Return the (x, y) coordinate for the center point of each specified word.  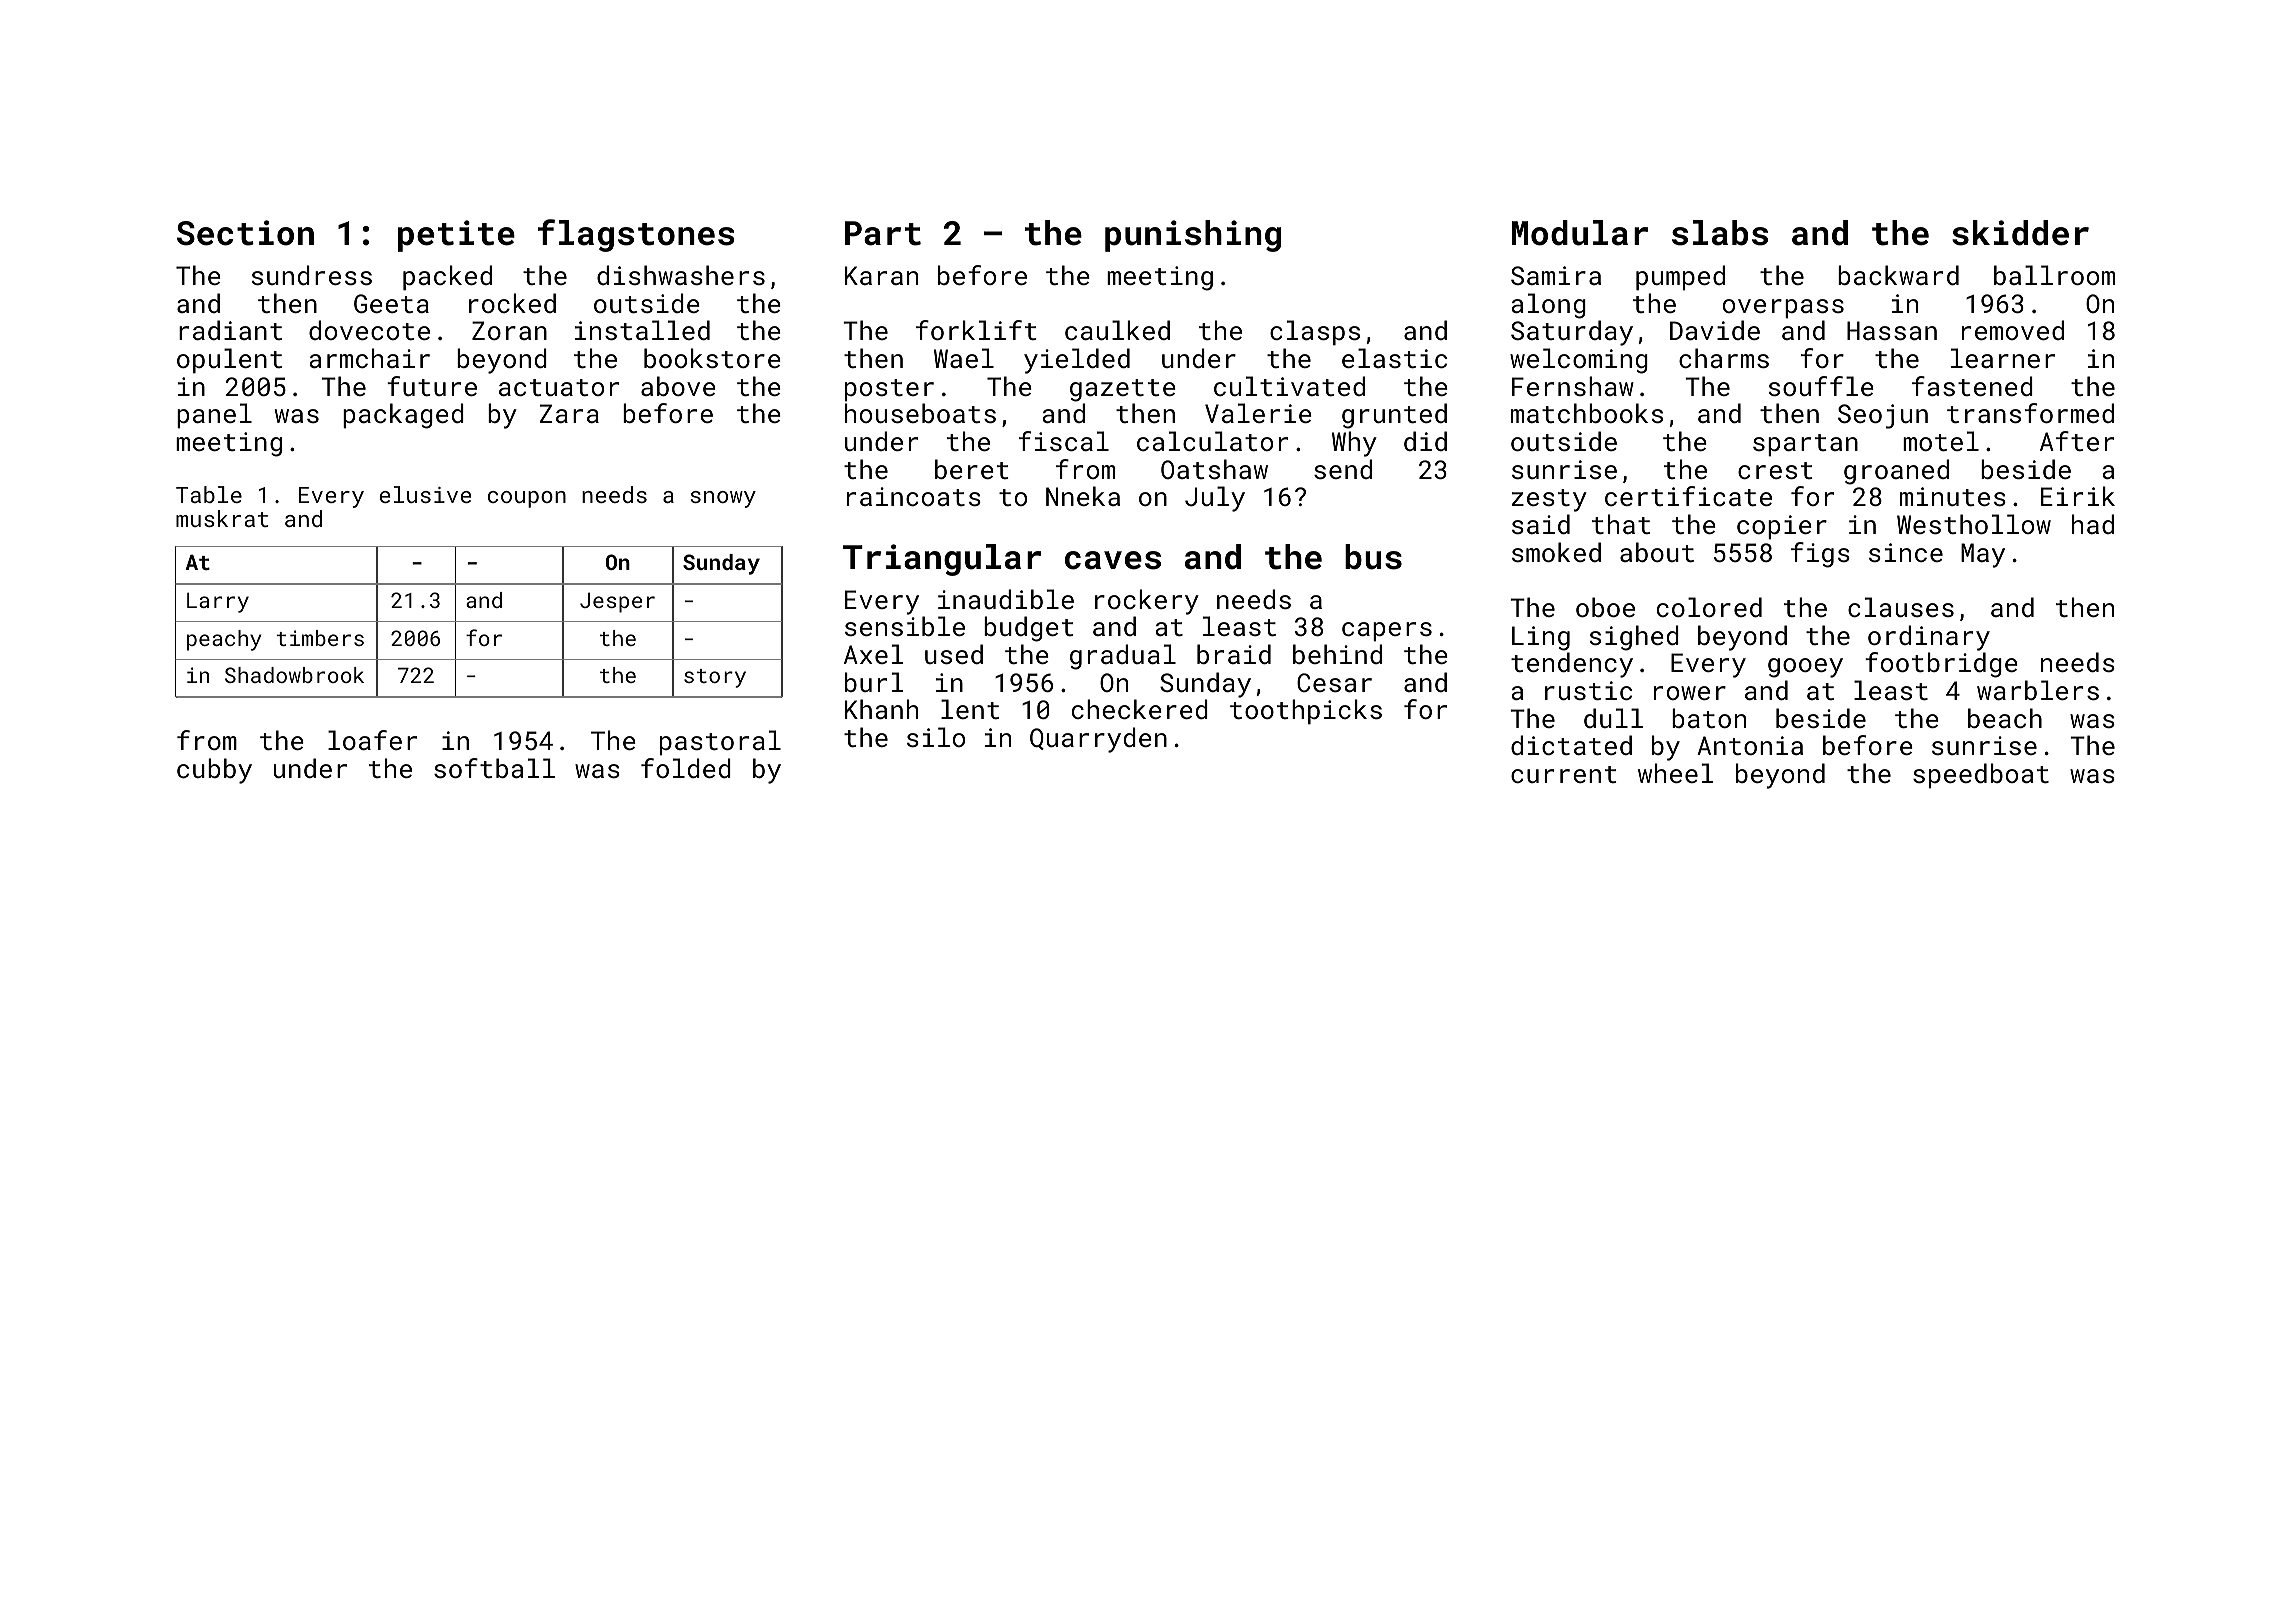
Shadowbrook (294, 675)
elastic (1394, 358)
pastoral (720, 742)
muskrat (222, 518)
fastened (1972, 386)
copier (1782, 527)
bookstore (712, 358)
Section (245, 233)
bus (1373, 557)
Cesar (1334, 682)
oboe (1605, 607)
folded (686, 768)
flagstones (636, 235)
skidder (2020, 233)
